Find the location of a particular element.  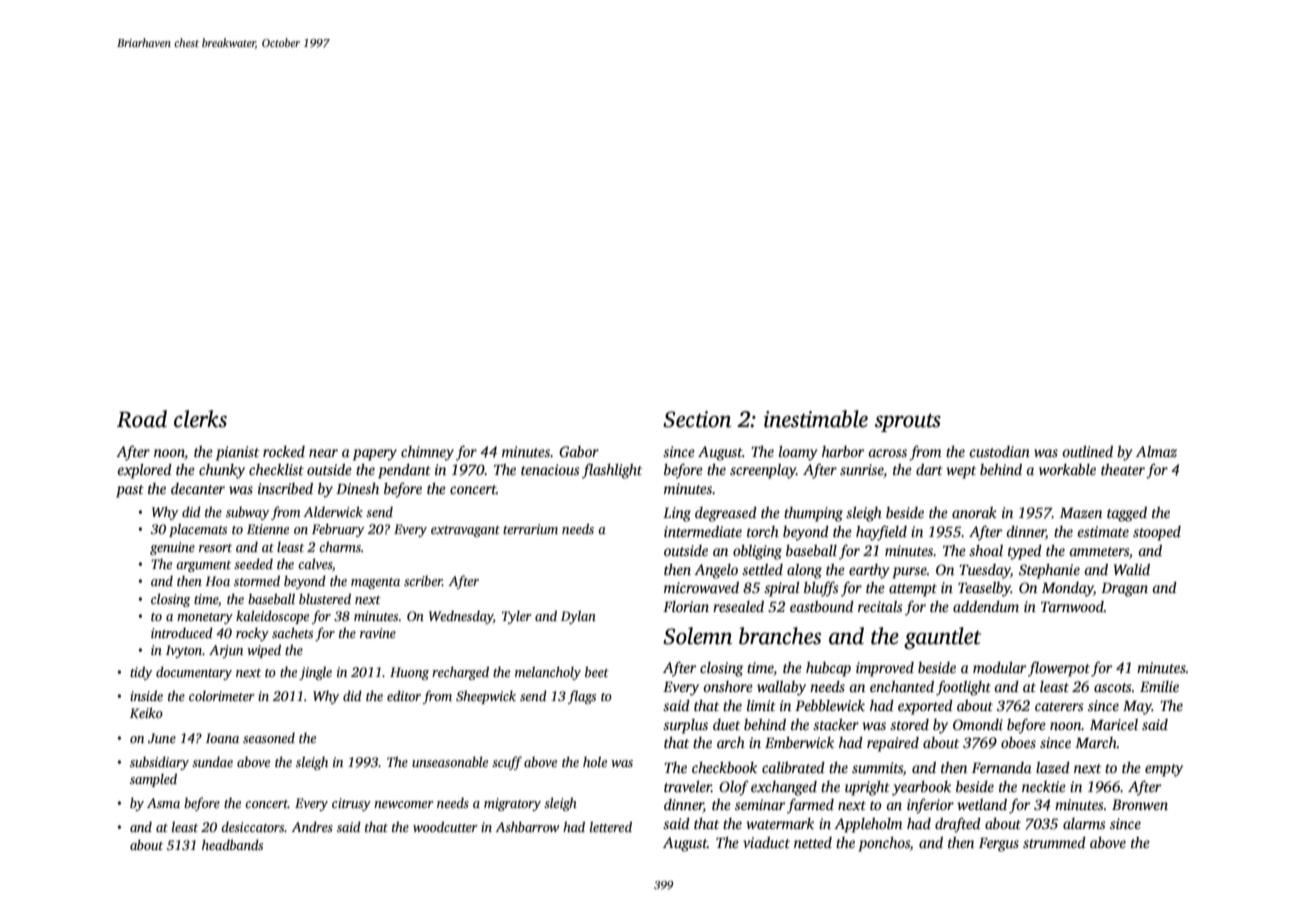

empty is located at coordinates (1164, 770).
